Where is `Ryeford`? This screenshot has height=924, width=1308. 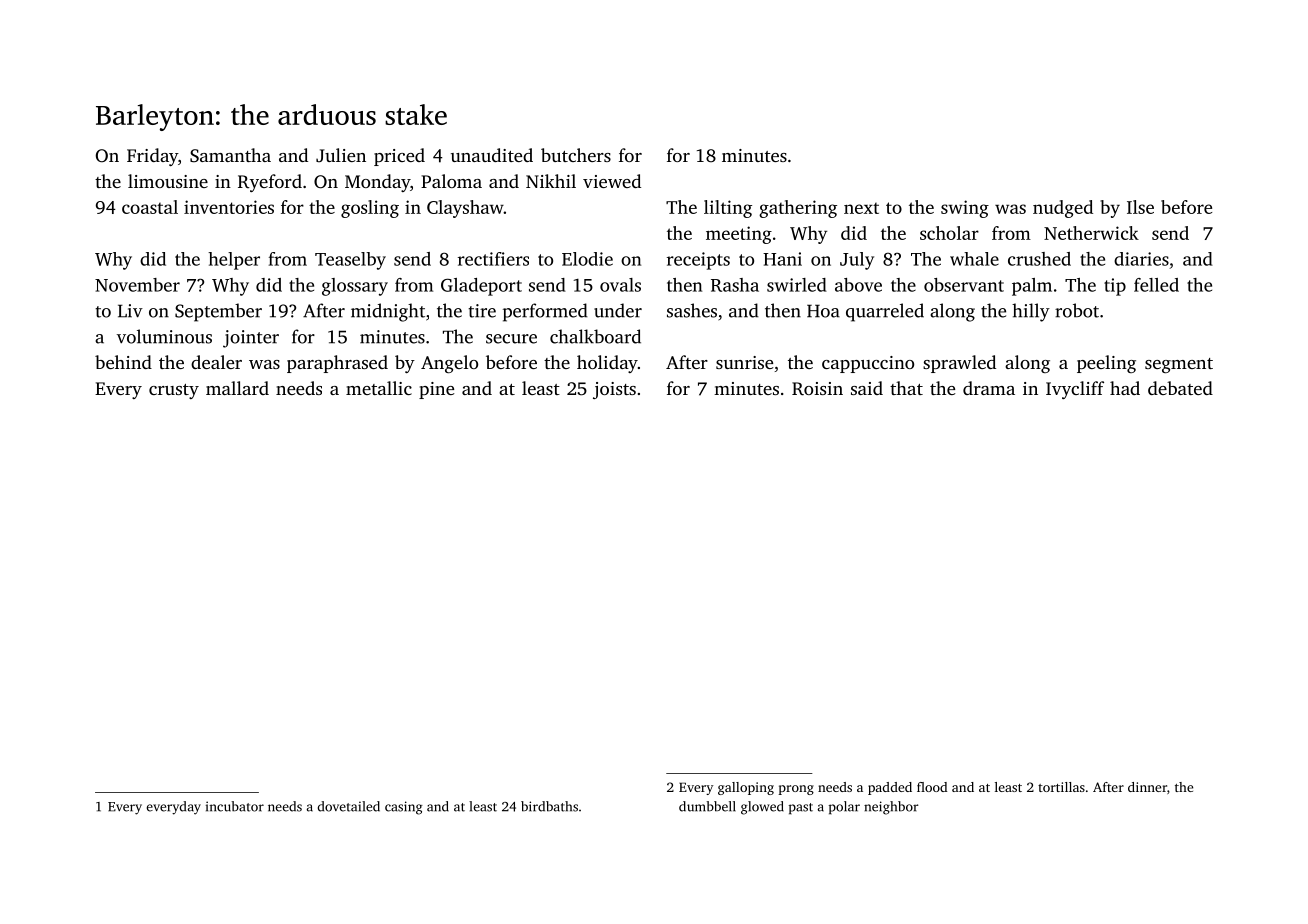 Ryeford is located at coordinates (270, 183).
